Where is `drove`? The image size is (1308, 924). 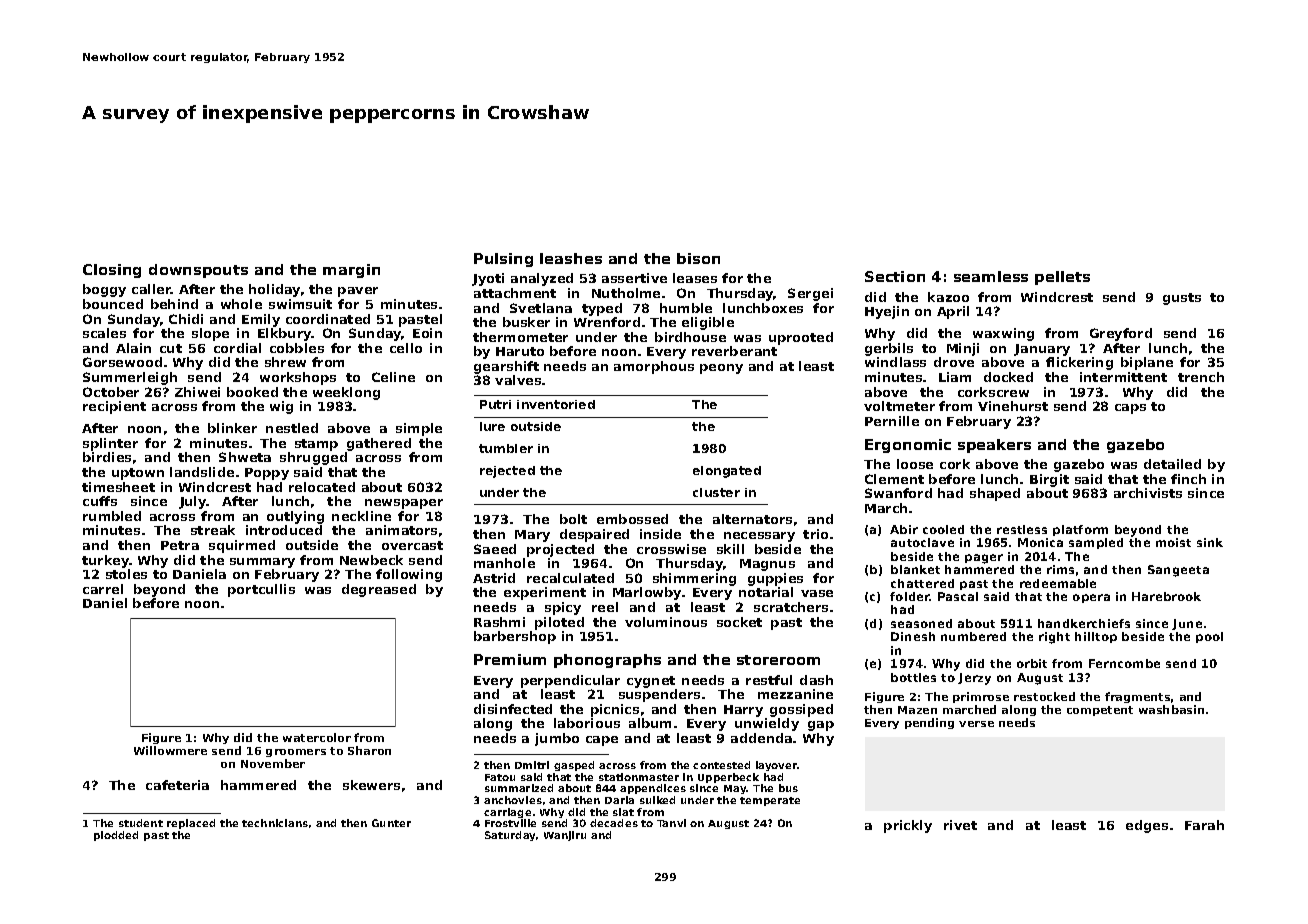
drove is located at coordinates (954, 362).
